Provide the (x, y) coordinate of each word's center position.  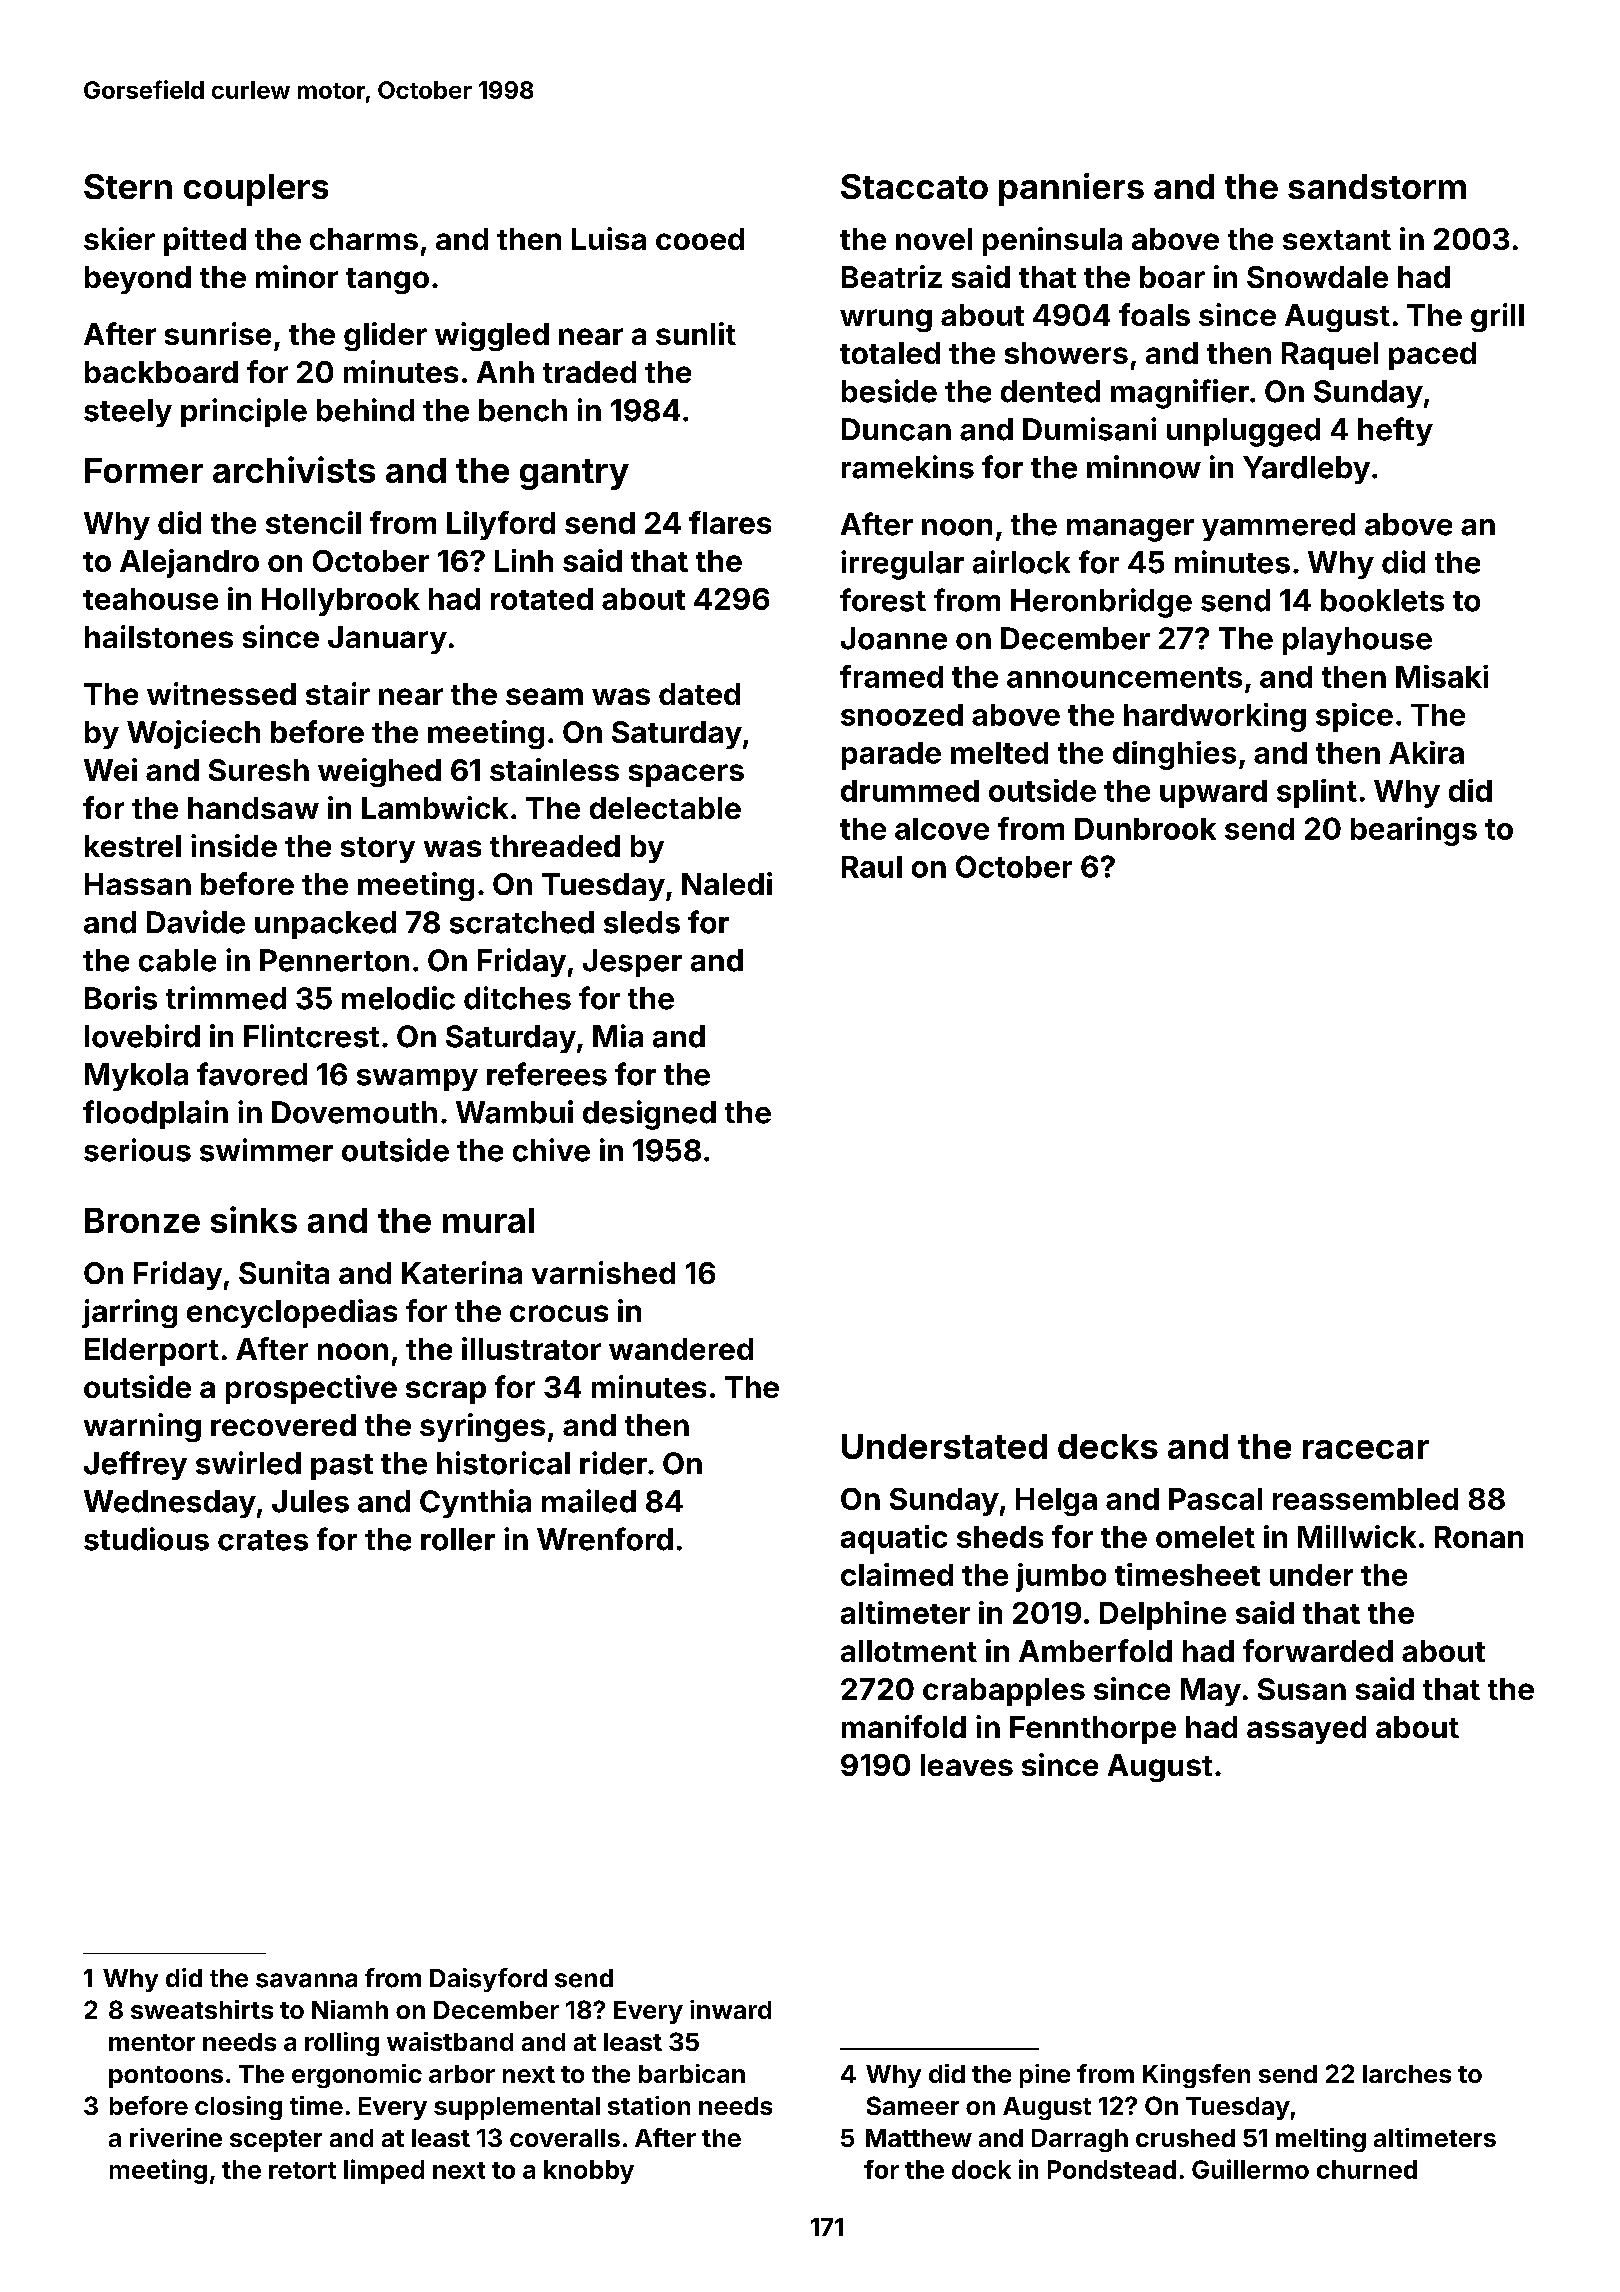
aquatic (894, 1539)
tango (387, 281)
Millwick (1357, 1536)
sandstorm (1377, 186)
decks (1108, 1446)
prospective (311, 1389)
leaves (967, 1765)
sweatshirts (202, 2009)
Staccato (914, 186)
